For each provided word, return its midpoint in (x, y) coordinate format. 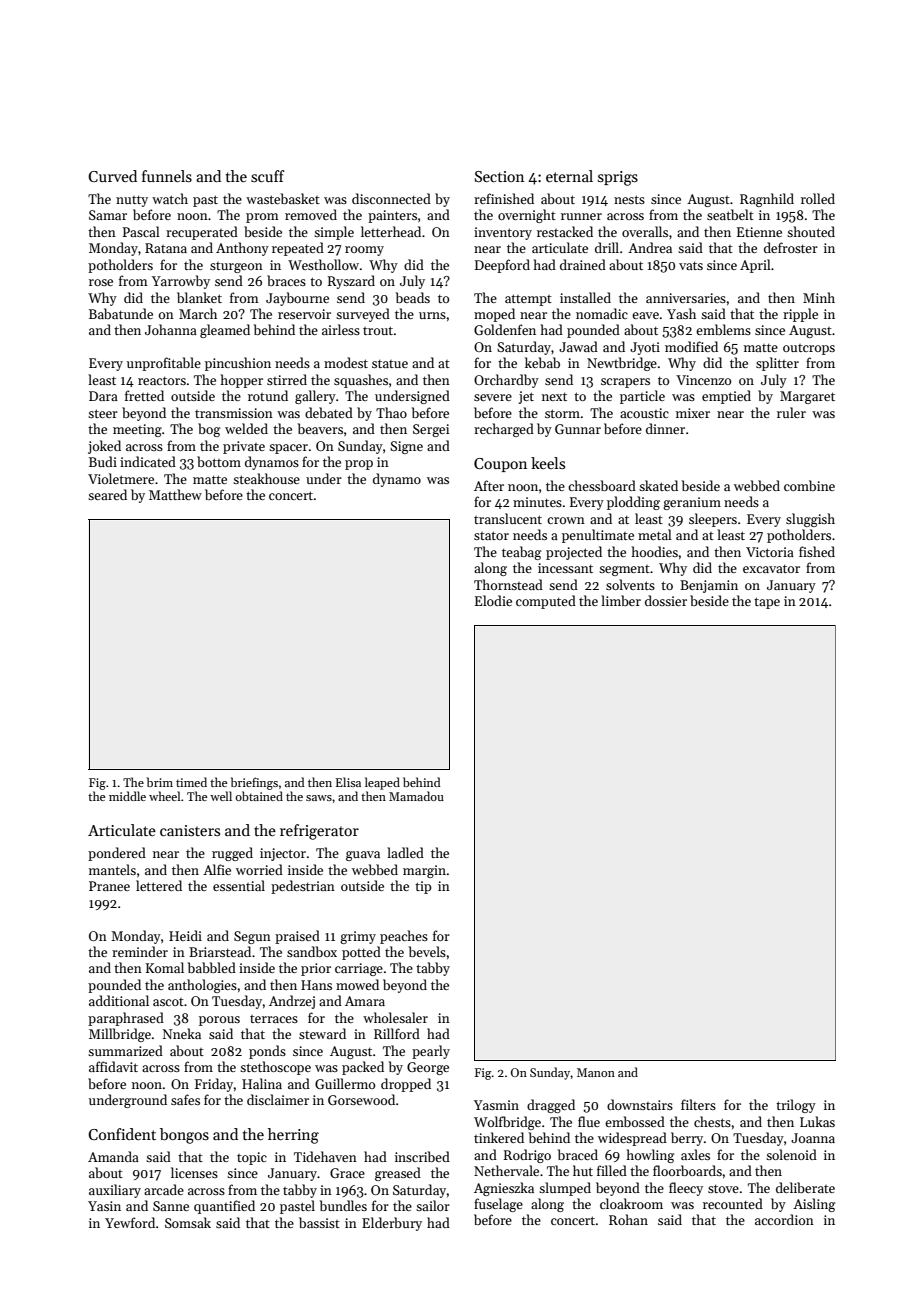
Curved (112, 176)
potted (361, 953)
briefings (254, 783)
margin (424, 871)
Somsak (188, 1222)
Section (499, 176)
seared (107, 494)
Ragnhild (767, 200)
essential (239, 885)
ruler (791, 412)
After (489, 485)
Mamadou (416, 796)
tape (767, 603)
